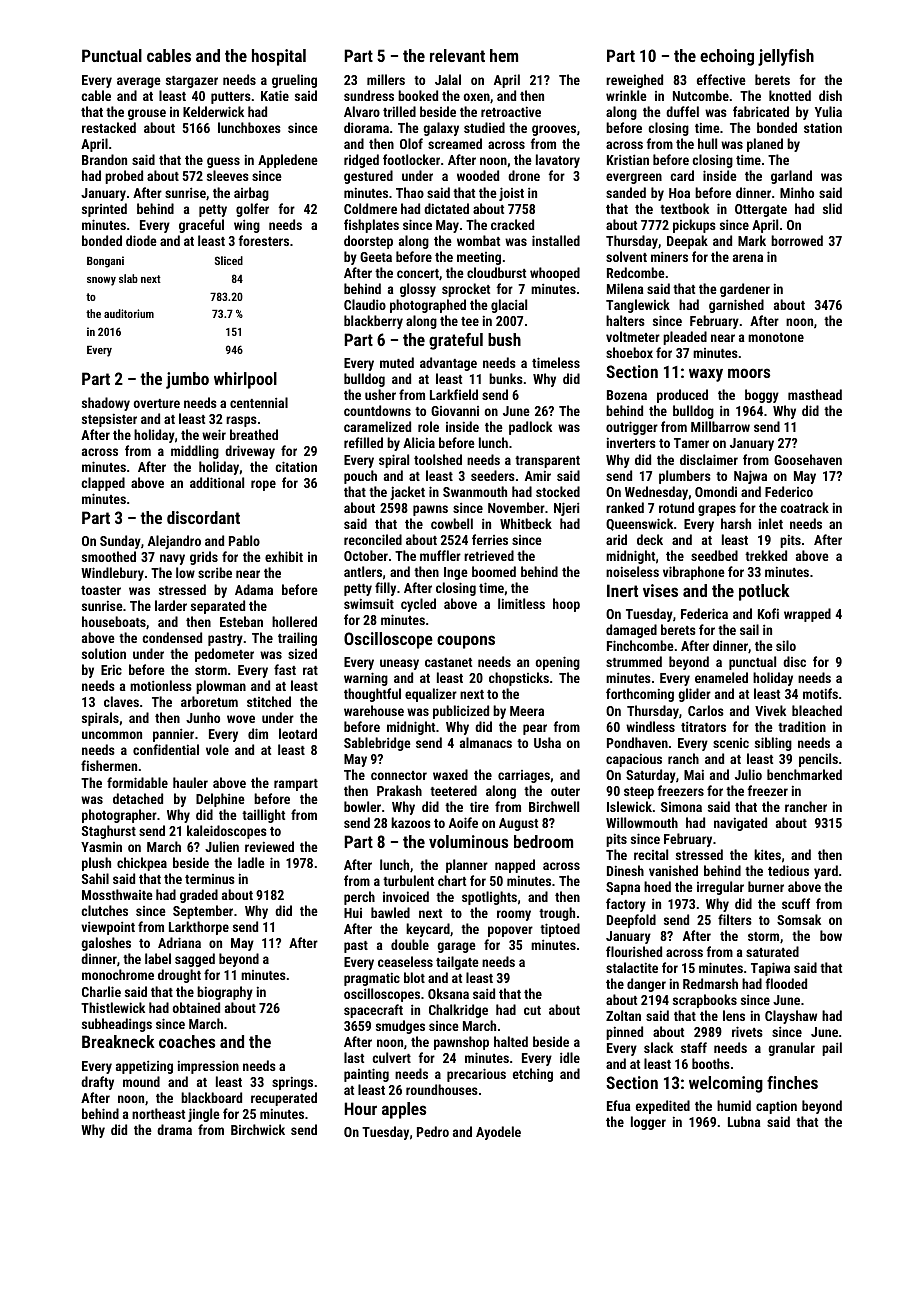  I want to click on rope, so click(263, 485).
